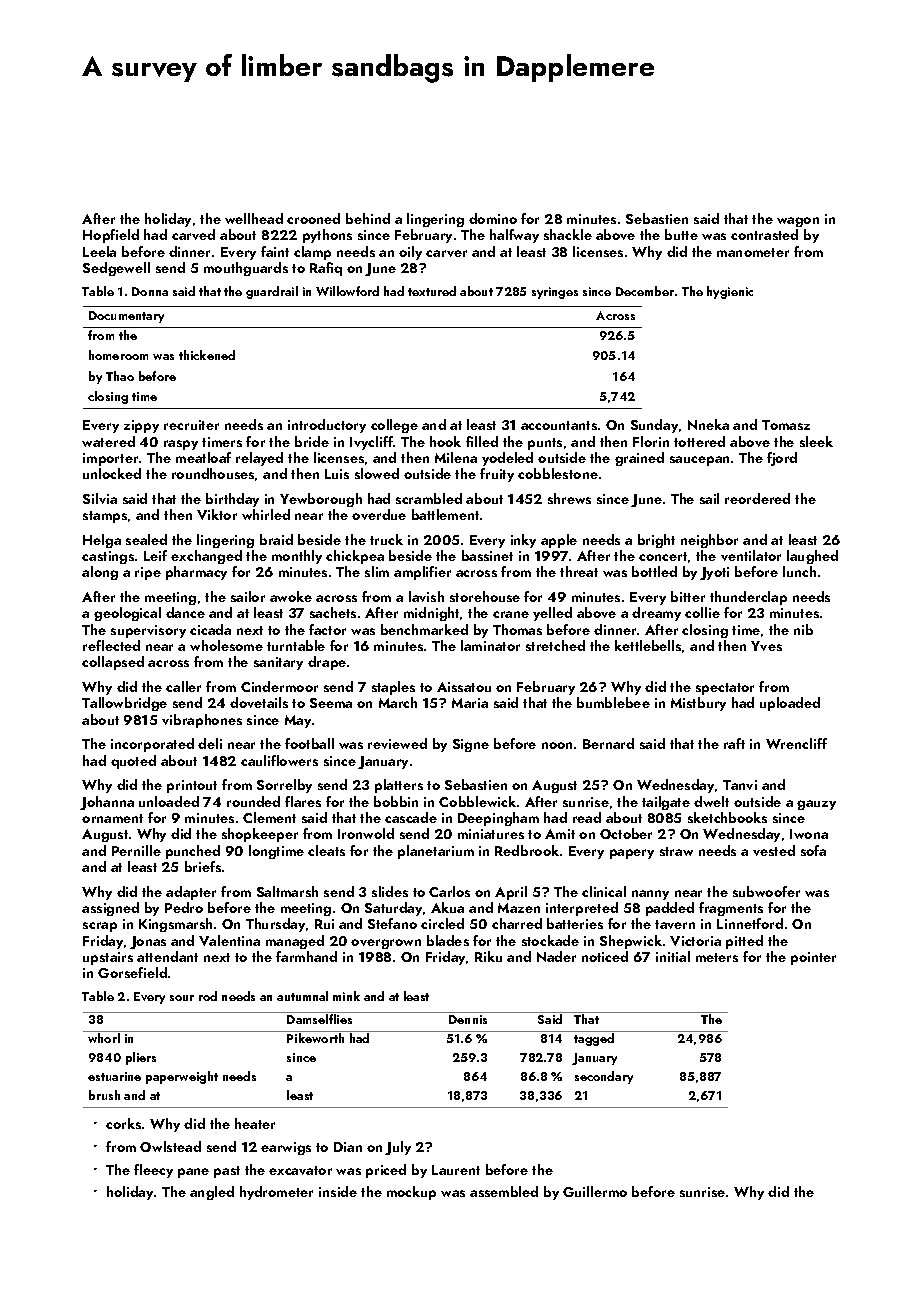  What do you see at coordinates (327, 426) in the document?
I see `introductory` at bounding box center [327, 426].
